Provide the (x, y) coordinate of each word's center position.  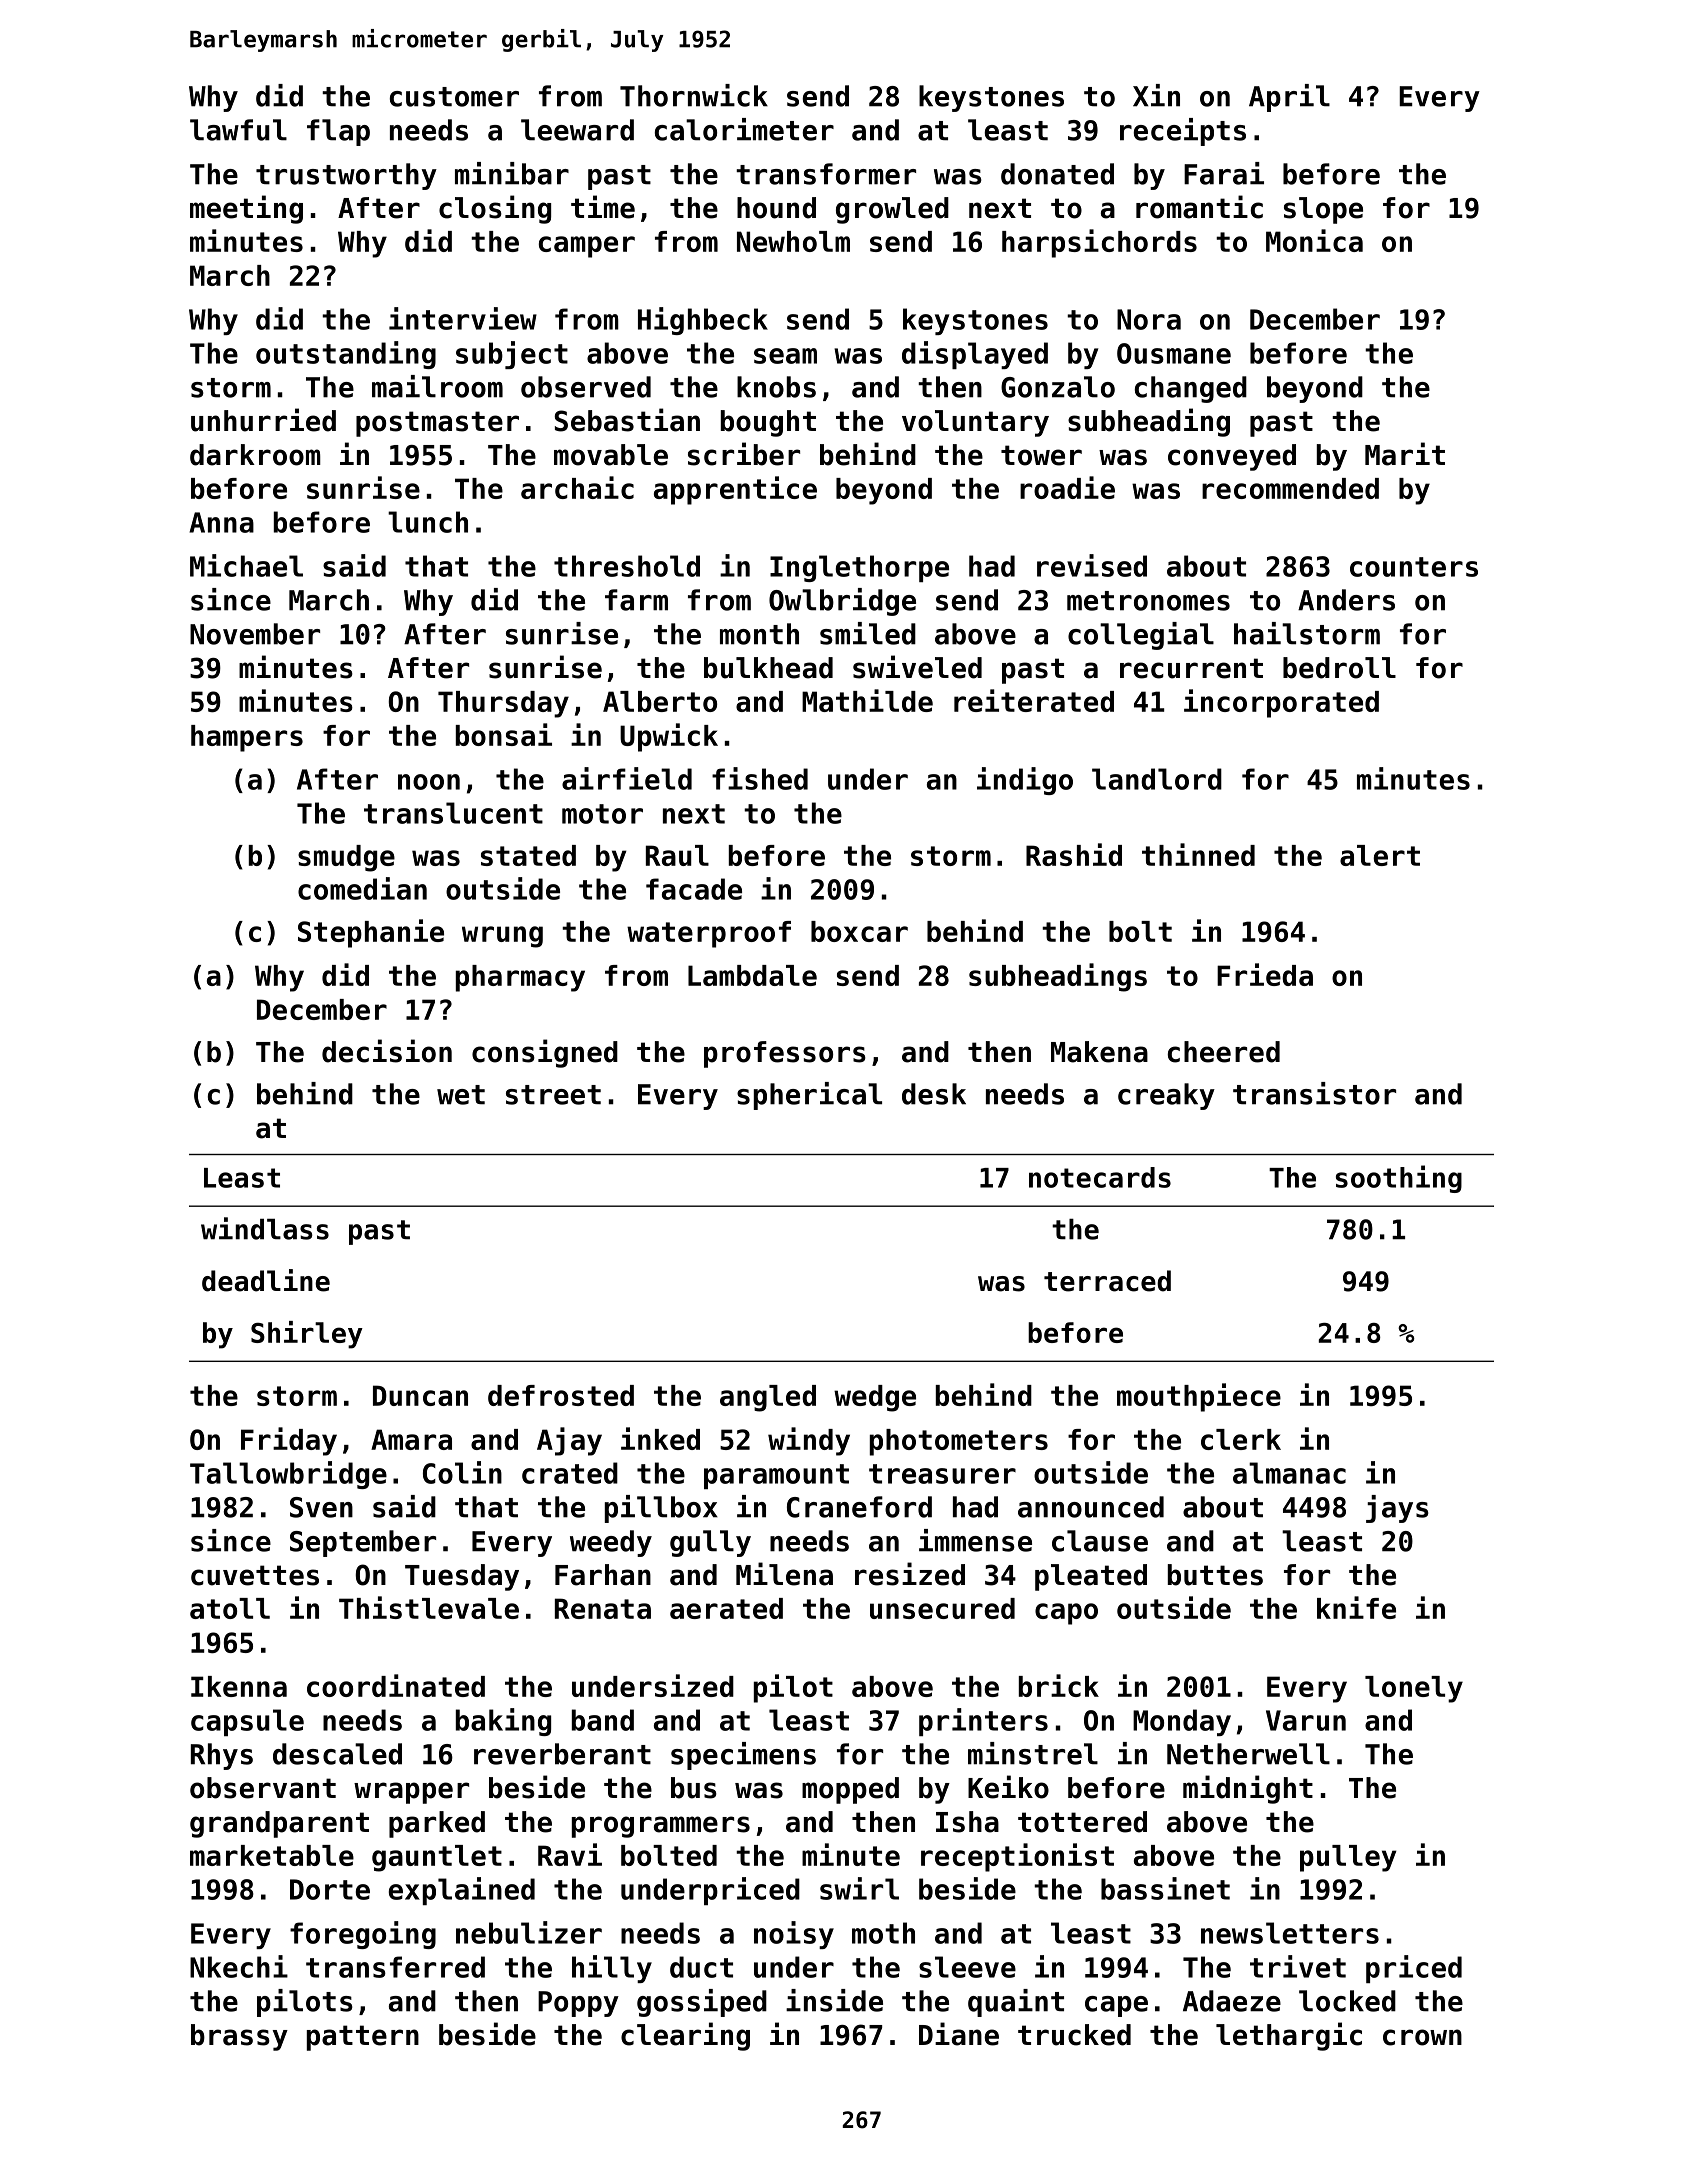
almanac (1289, 1473)
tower (1041, 455)
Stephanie (371, 933)
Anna (221, 522)
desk (934, 1094)
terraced (1107, 1281)
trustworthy (346, 176)
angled (768, 1398)
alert (1380, 855)
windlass (265, 1228)
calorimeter (744, 129)
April (1289, 98)
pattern (363, 2038)
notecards (1100, 1177)
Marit (1405, 454)
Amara (411, 1439)
